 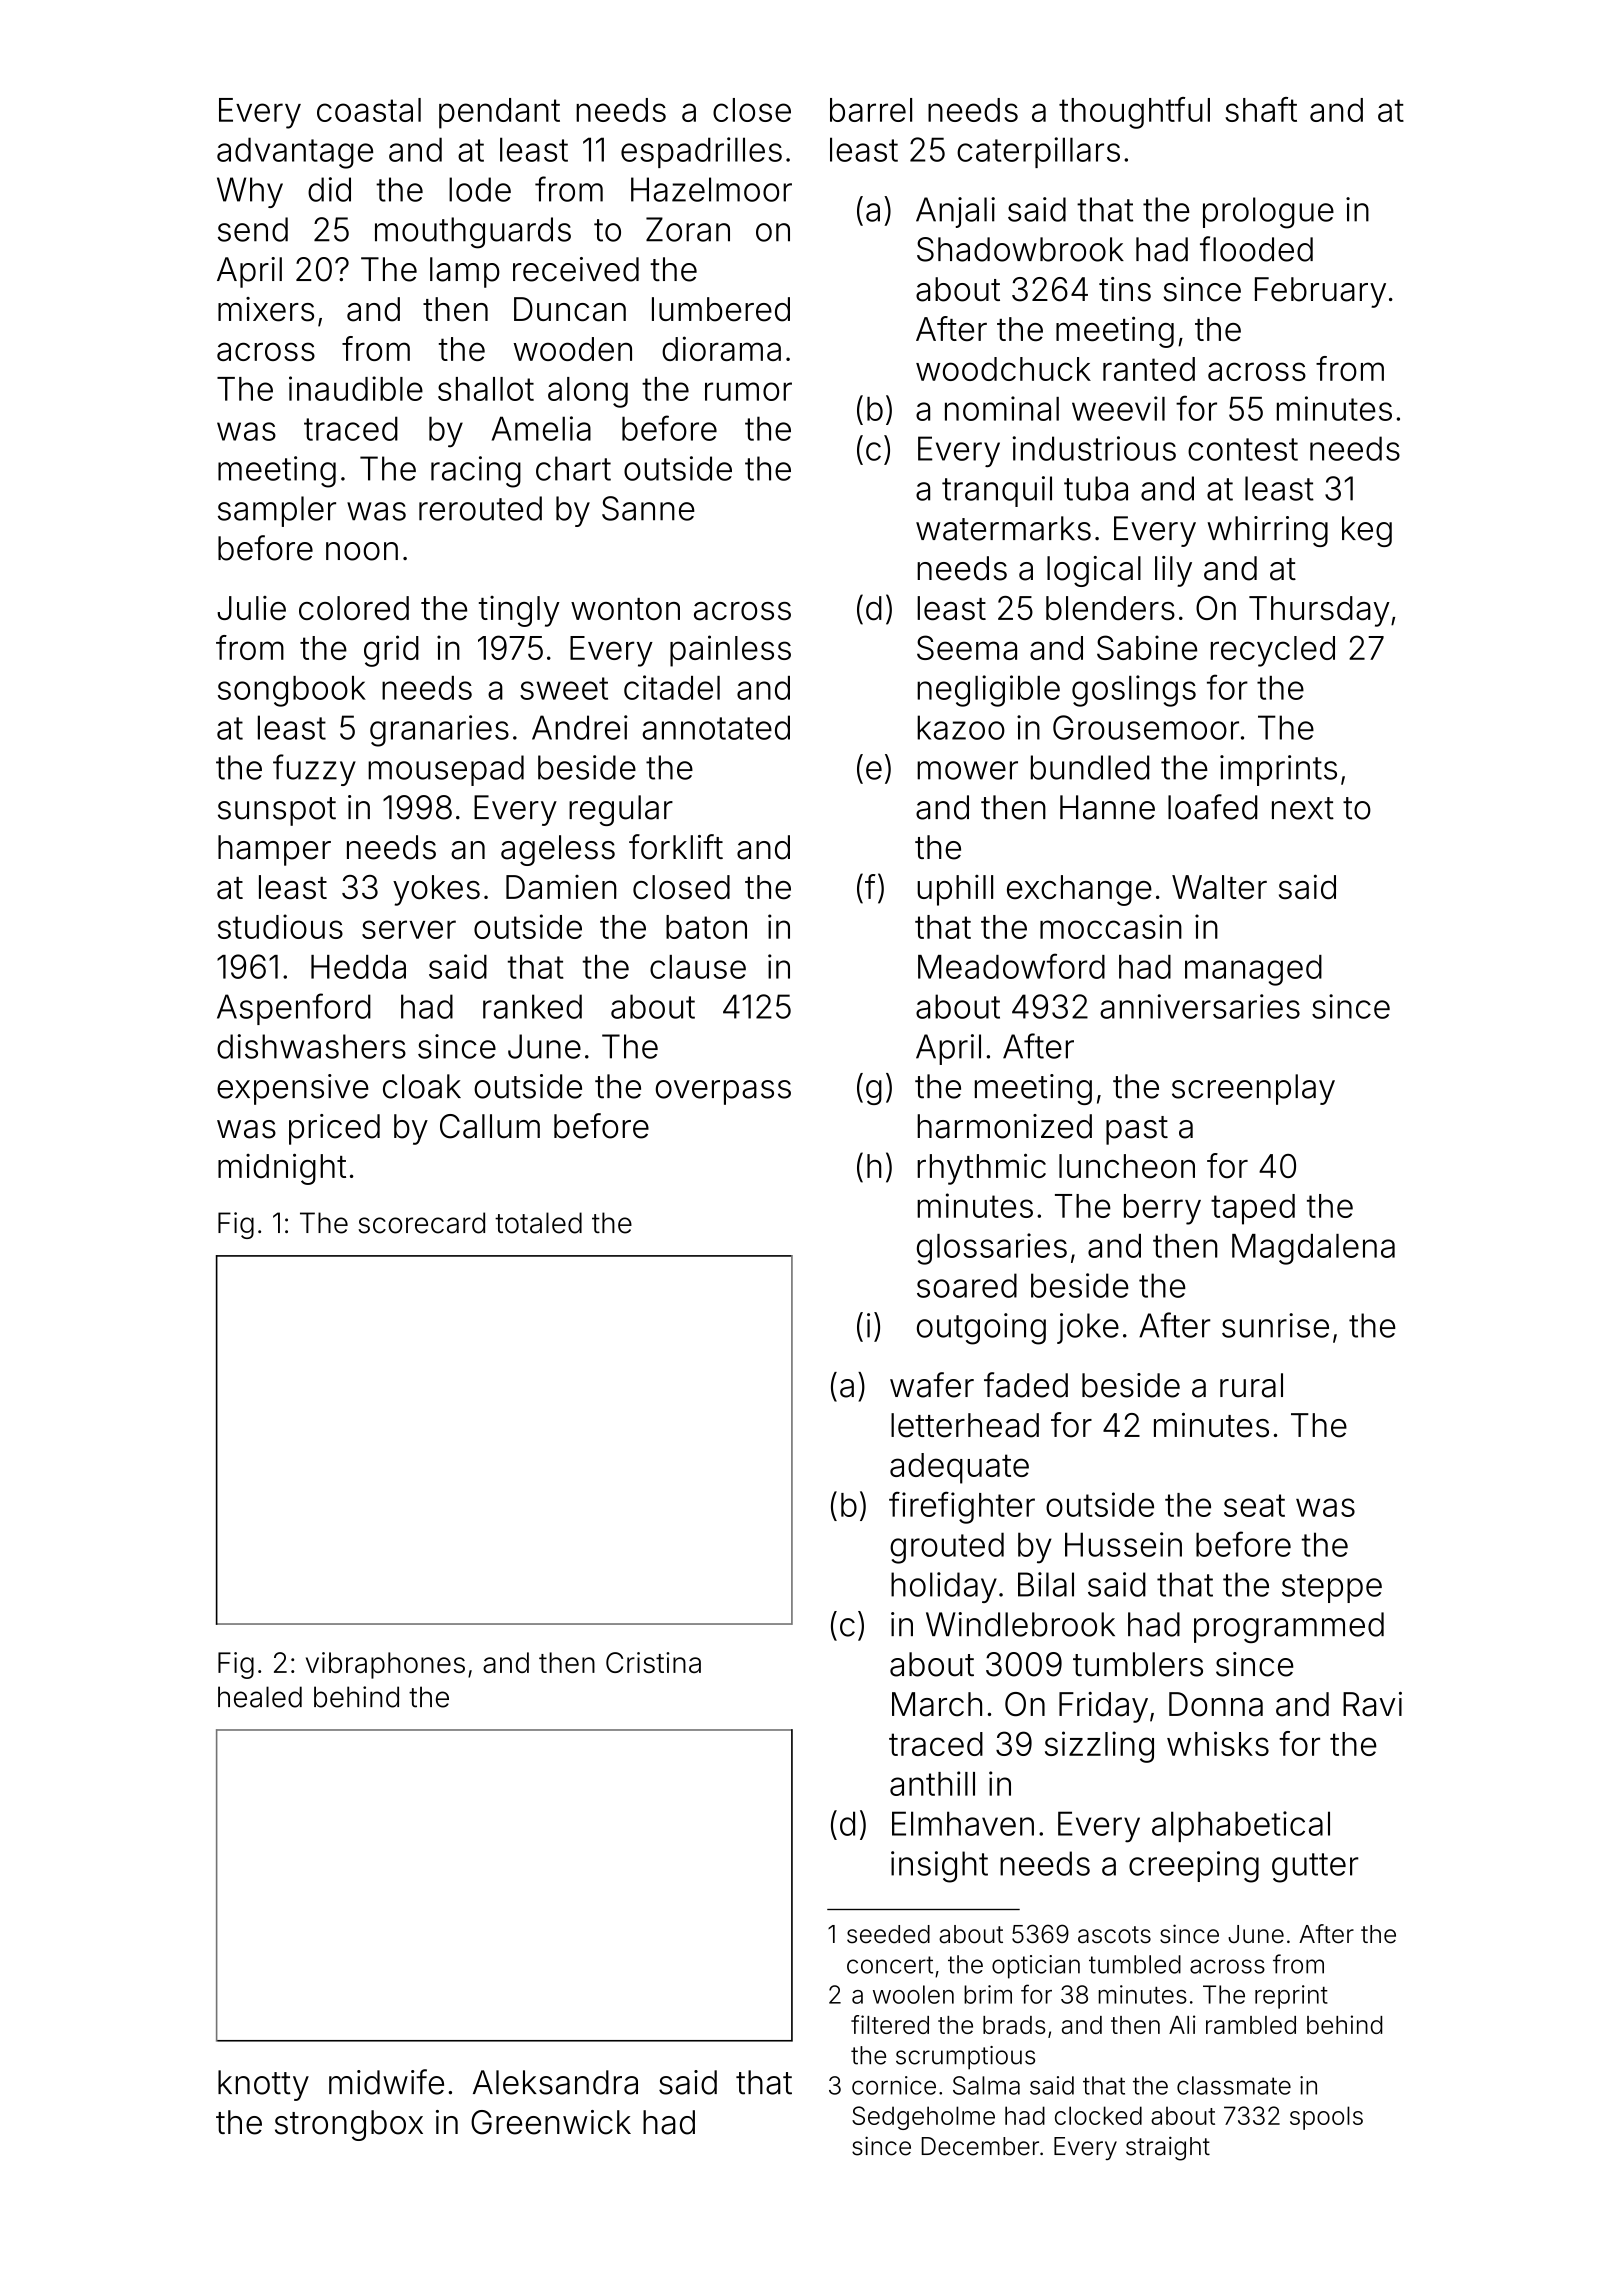 What do you see at coordinates (1107, 807) in the screenshot?
I see `Hanne` at bounding box center [1107, 807].
